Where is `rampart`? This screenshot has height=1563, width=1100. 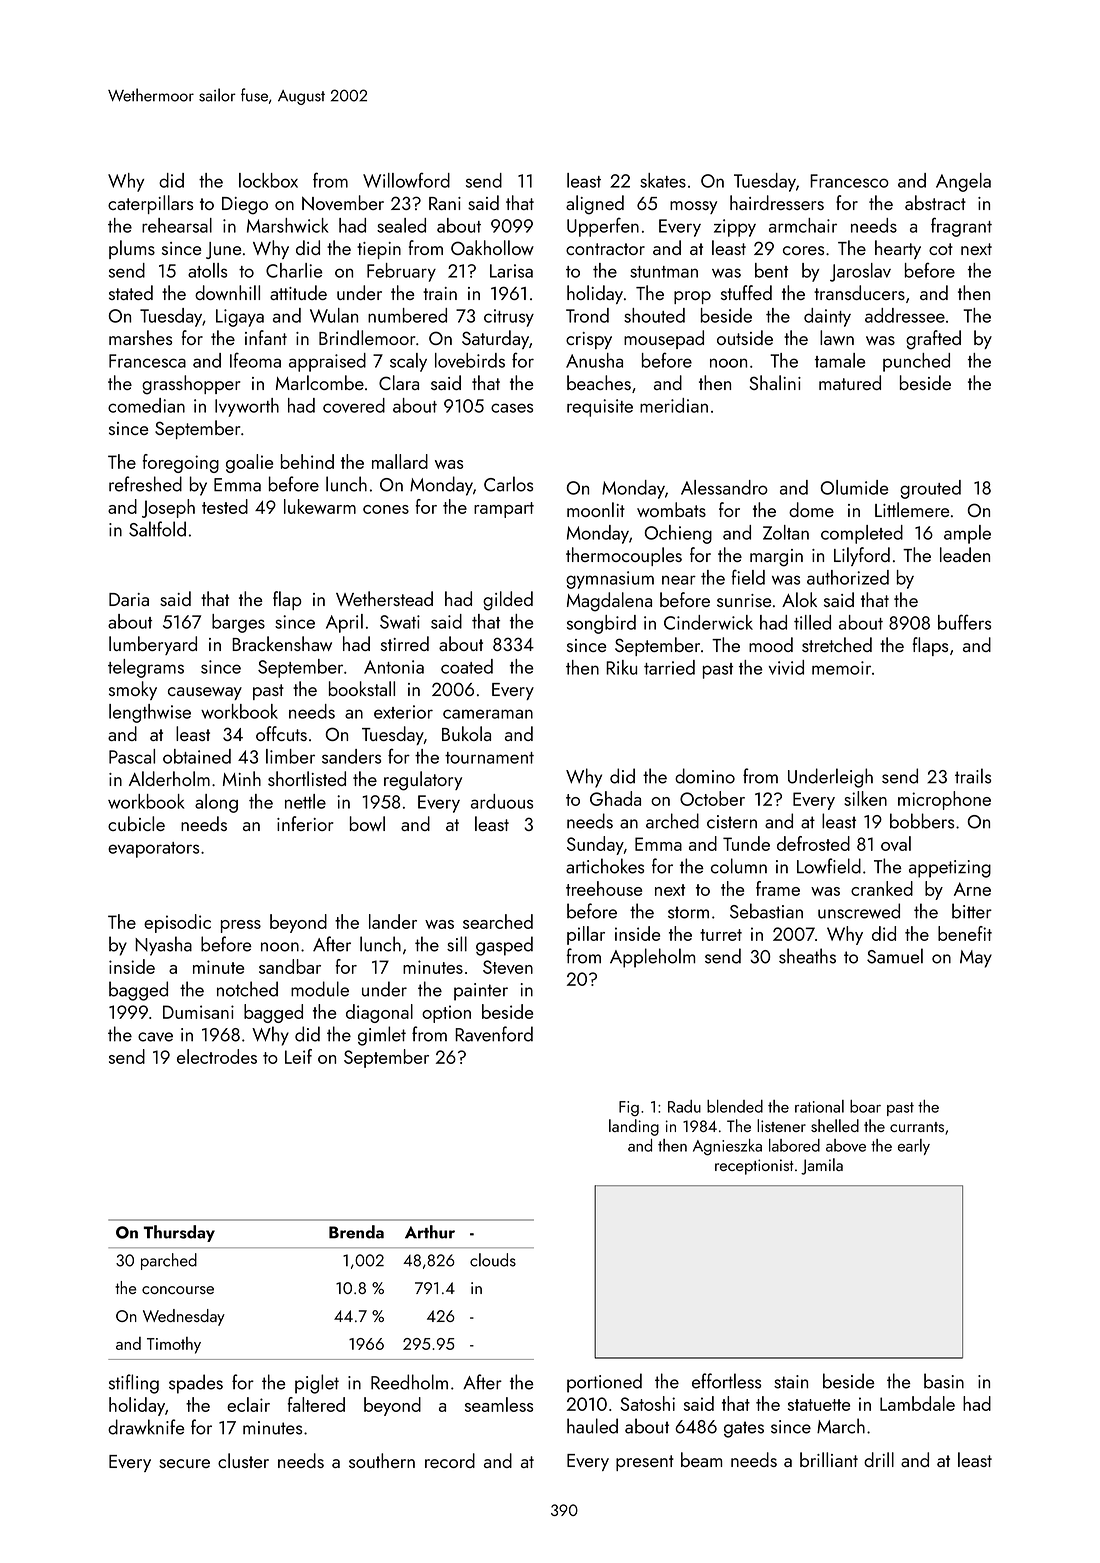
rampart is located at coordinates (504, 510).
